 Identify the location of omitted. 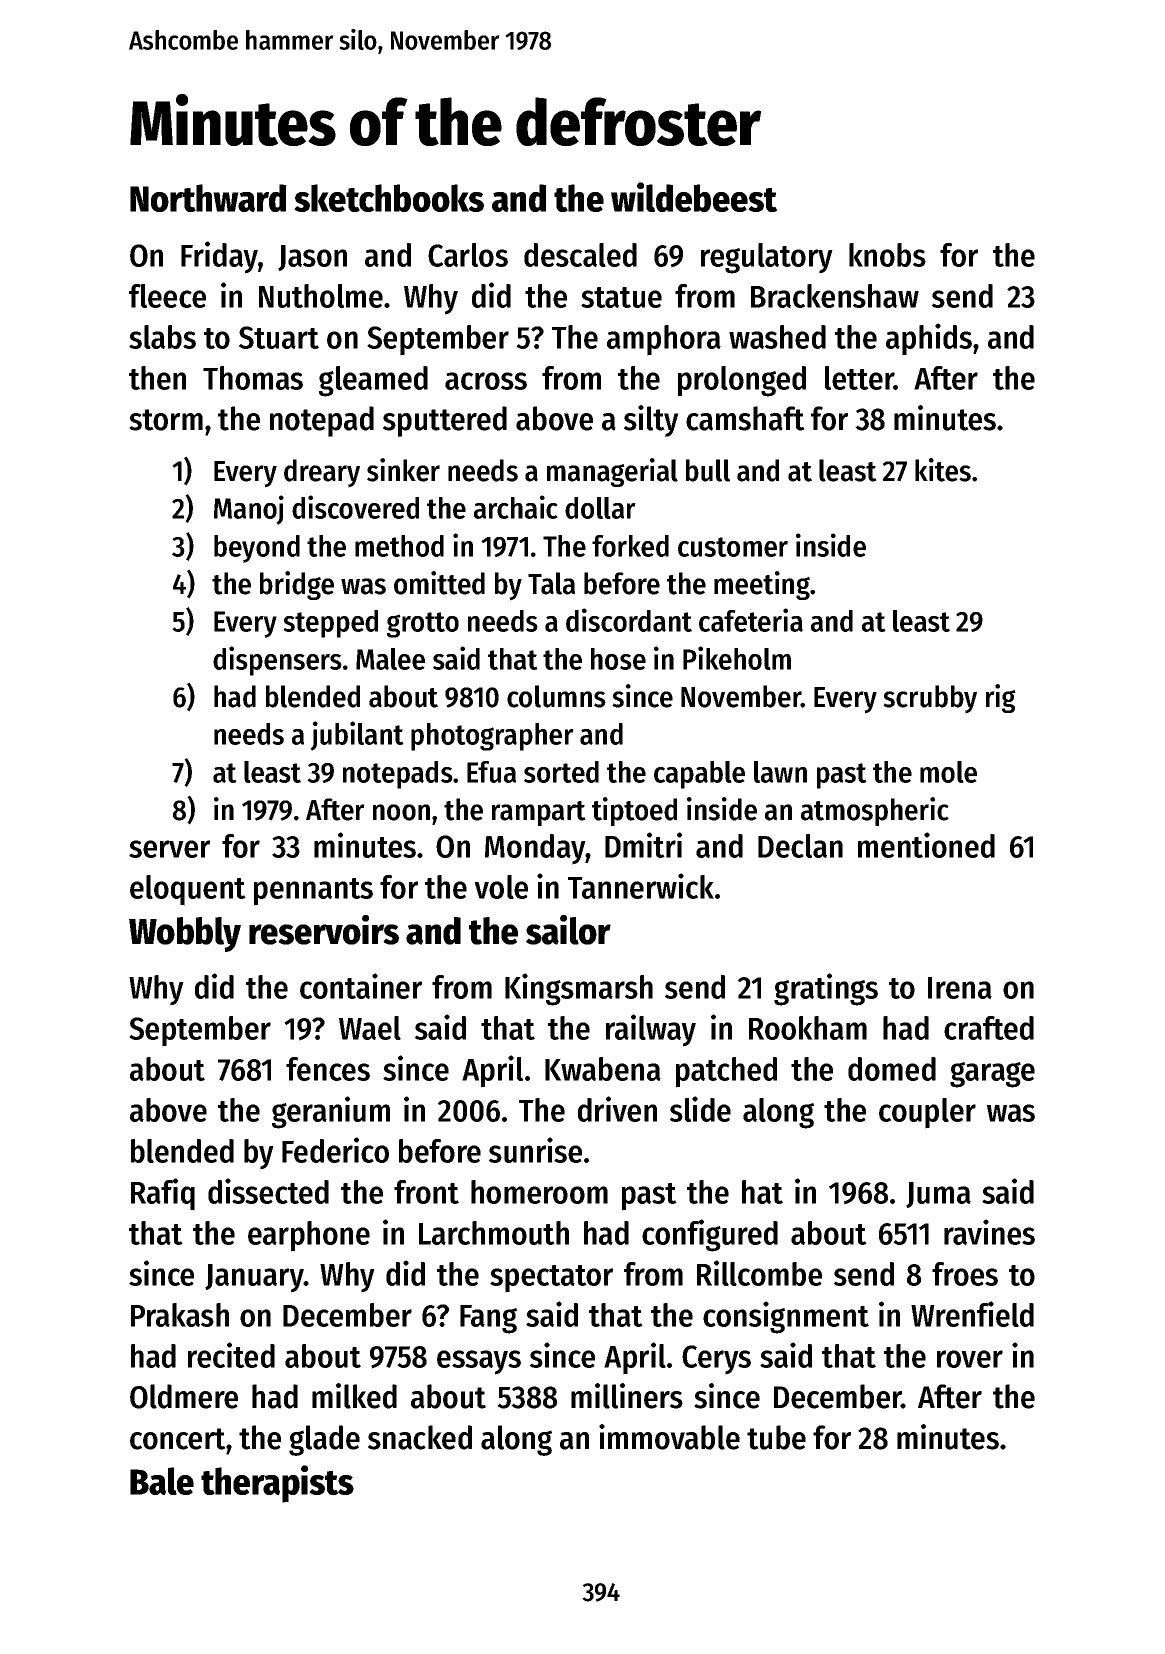
(439, 583).
